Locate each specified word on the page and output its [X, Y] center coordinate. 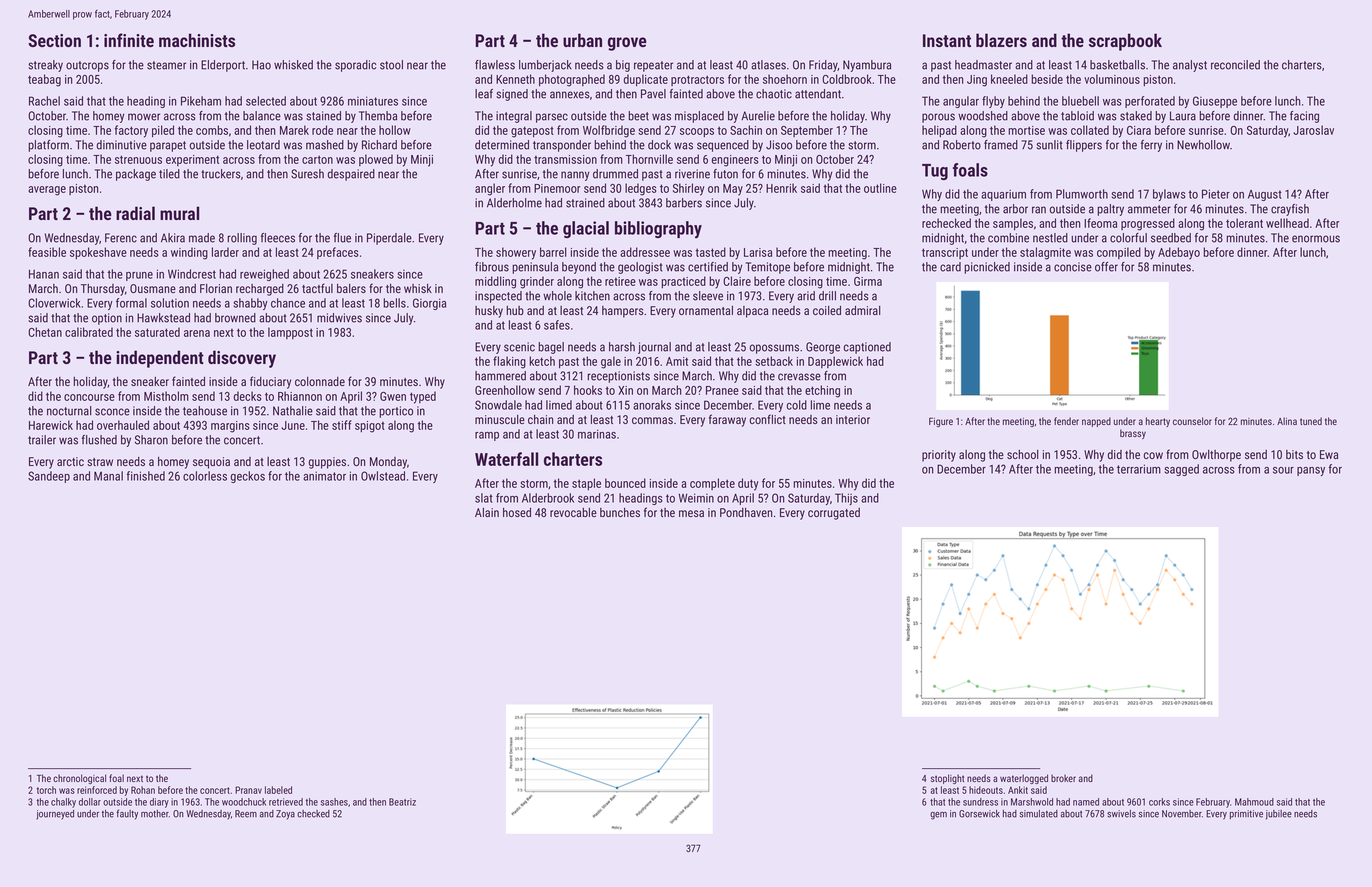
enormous [1316, 239]
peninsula [535, 268]
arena [197, 333]
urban [582, 40]
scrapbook [1125, 42]
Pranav [248, 790]
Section [54, 40]
